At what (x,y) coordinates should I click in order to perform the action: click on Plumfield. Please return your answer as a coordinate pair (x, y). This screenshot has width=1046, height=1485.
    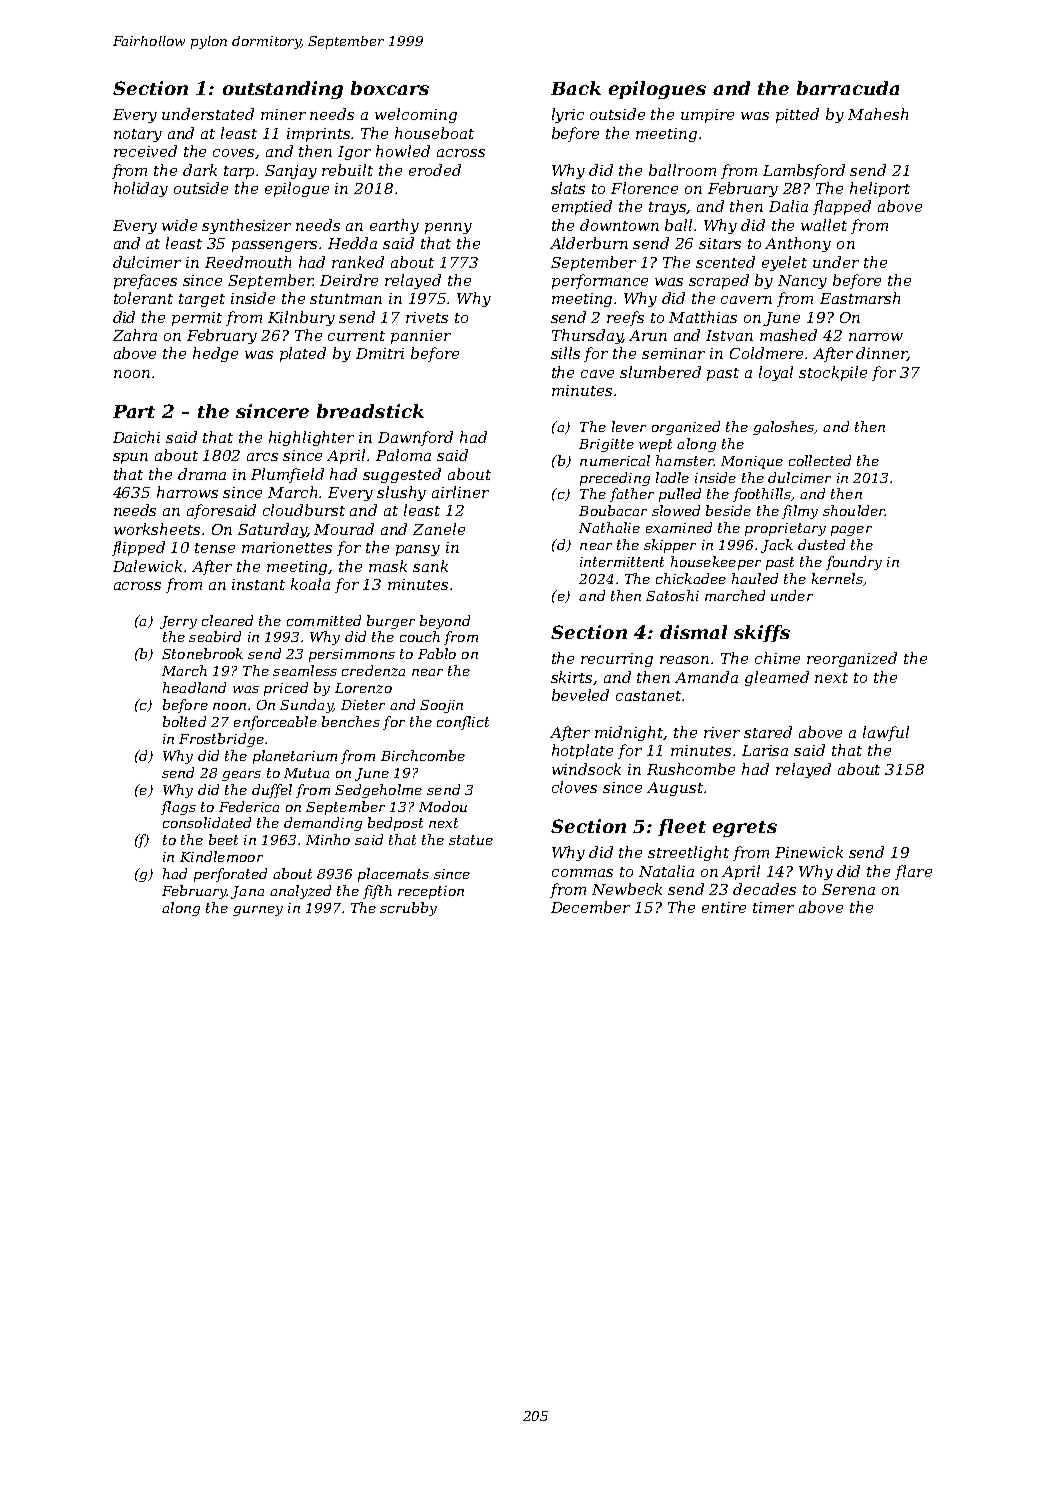
    Looking at the image, I should click on (287, 475).
